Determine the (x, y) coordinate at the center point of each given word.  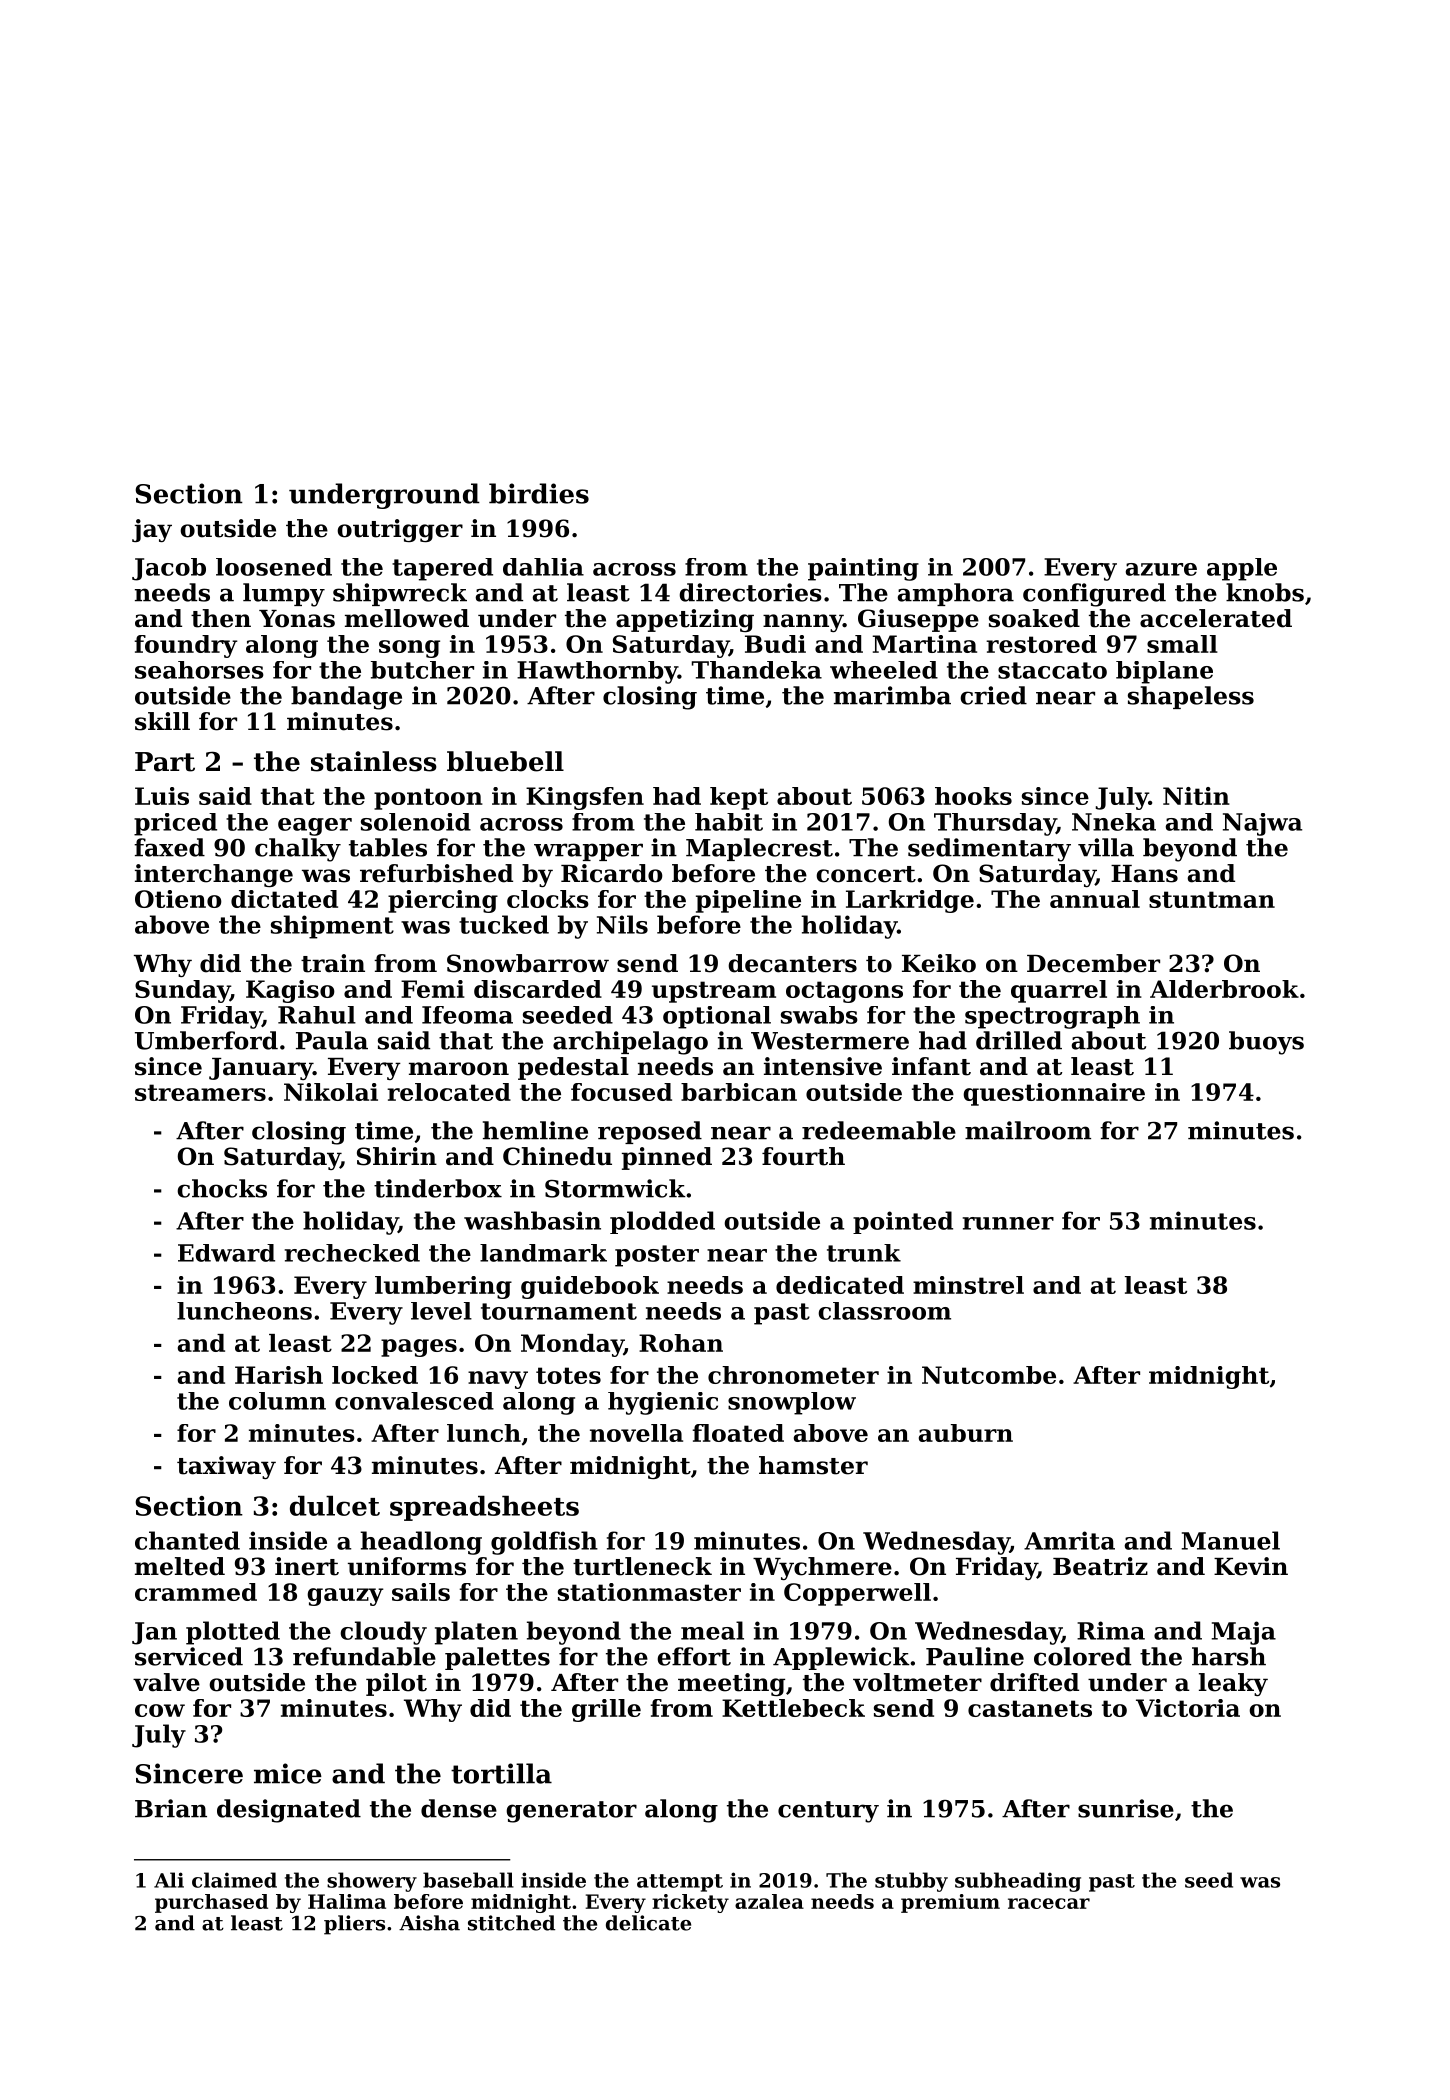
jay (152, 530)
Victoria (1188, 1708)
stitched (511, 1923)
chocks (222, 1188)
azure (1161, 569)
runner (1008, 1223)
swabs (819, 1015)
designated (289, 1811)
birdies (539, 493)
